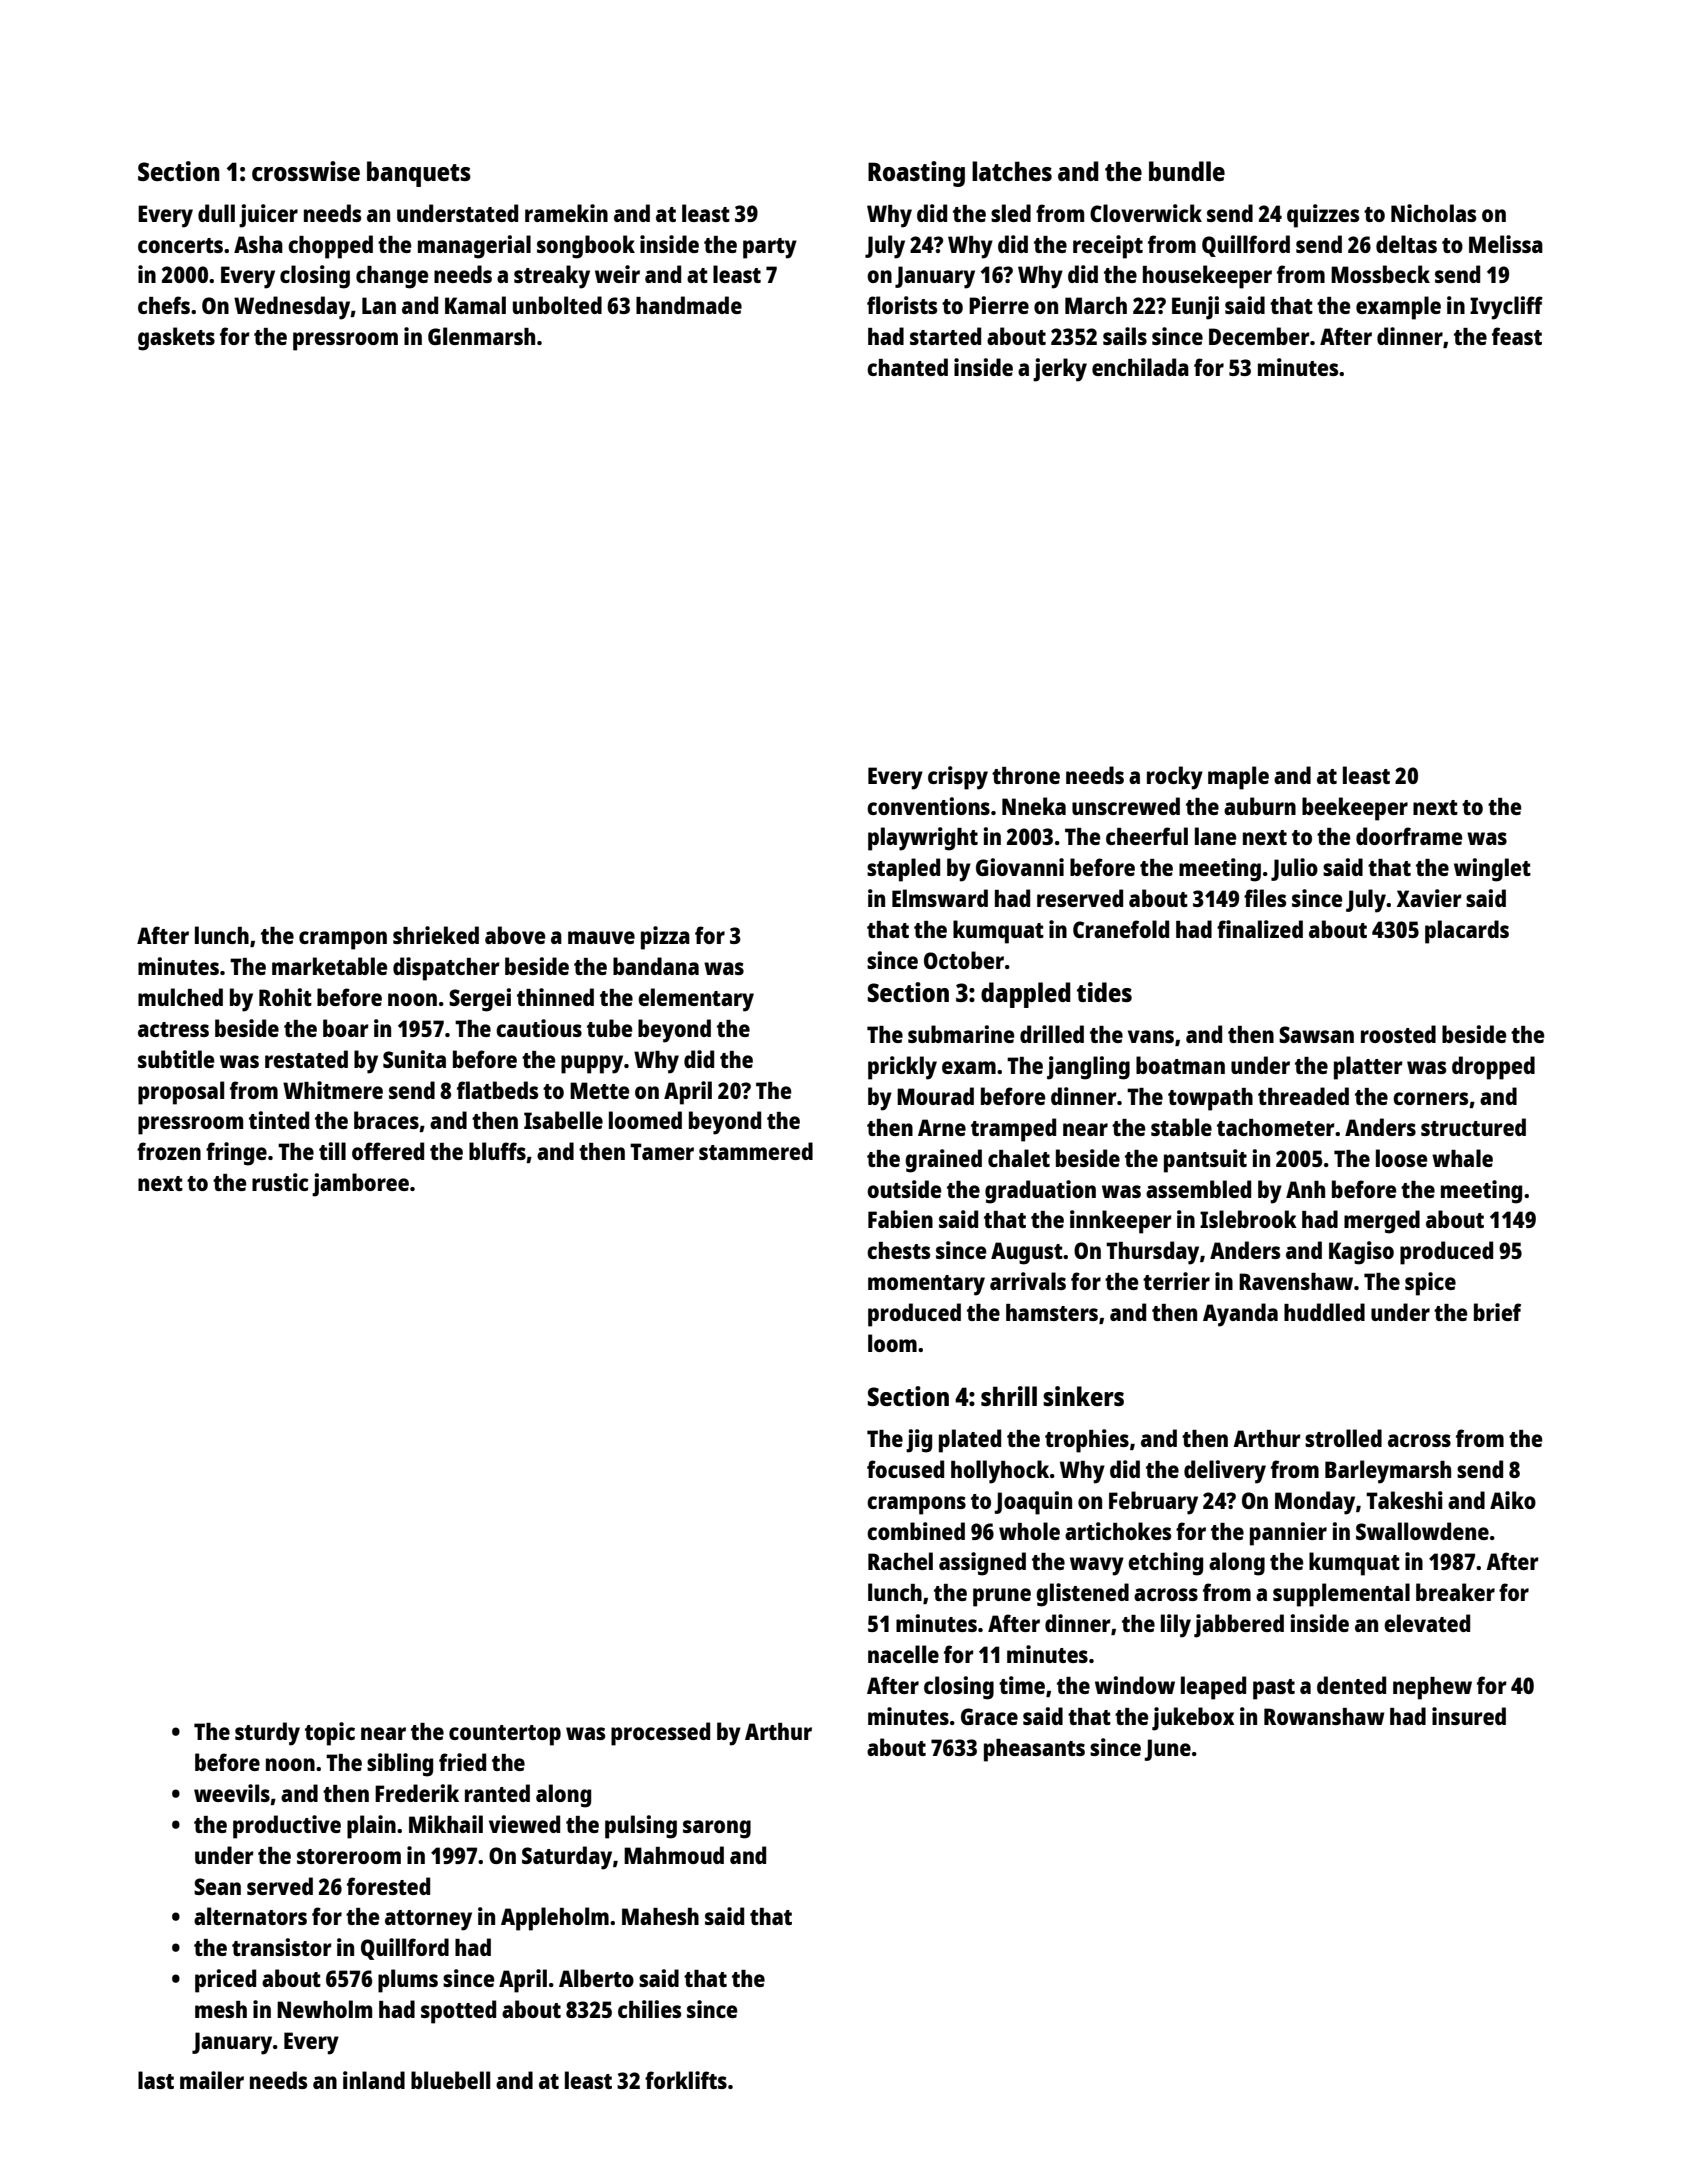  I want to click on strolled, so click(1343, 1438).
